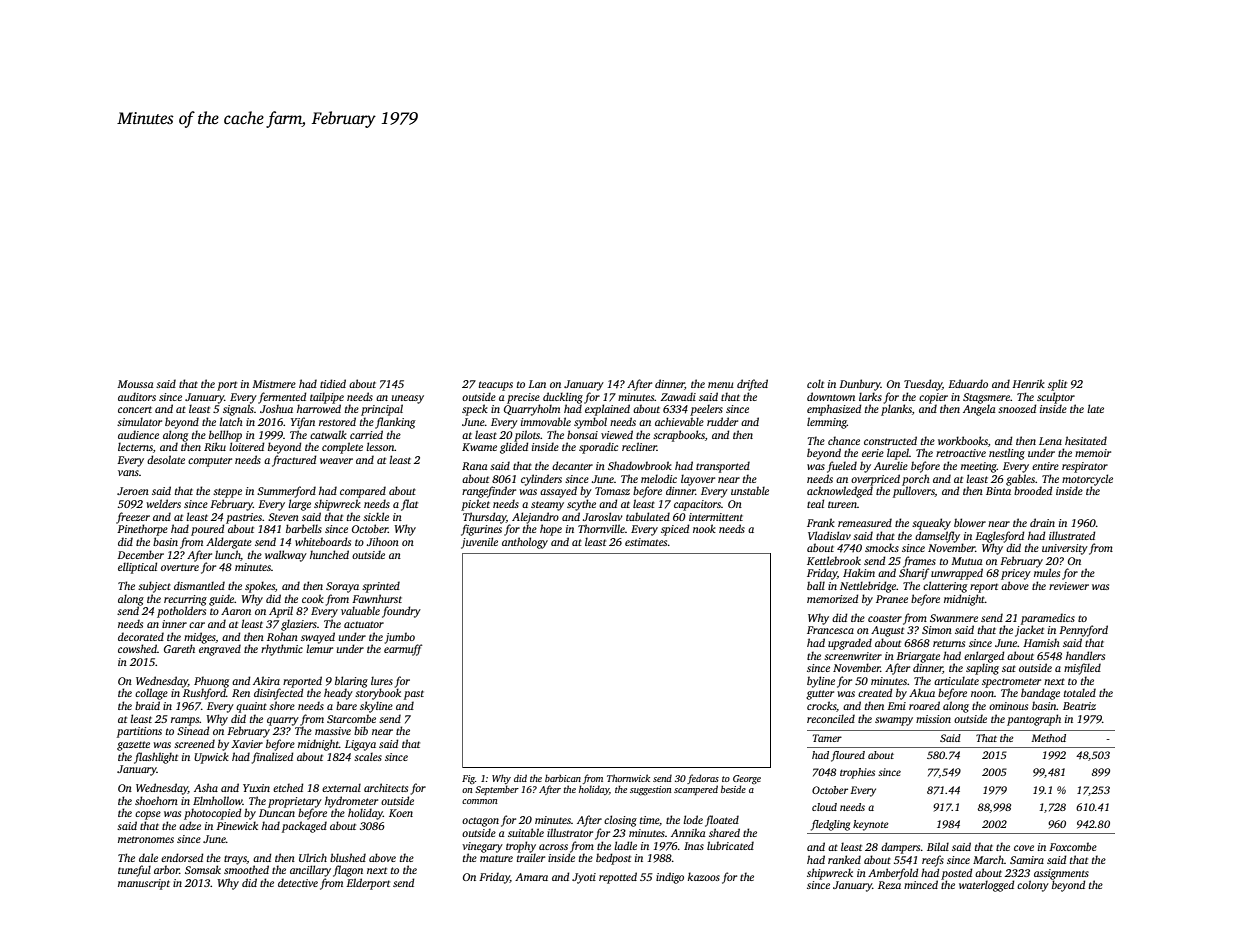  Describe the element at coordinates (288, 787) in the image. I see `etched` at that location.
